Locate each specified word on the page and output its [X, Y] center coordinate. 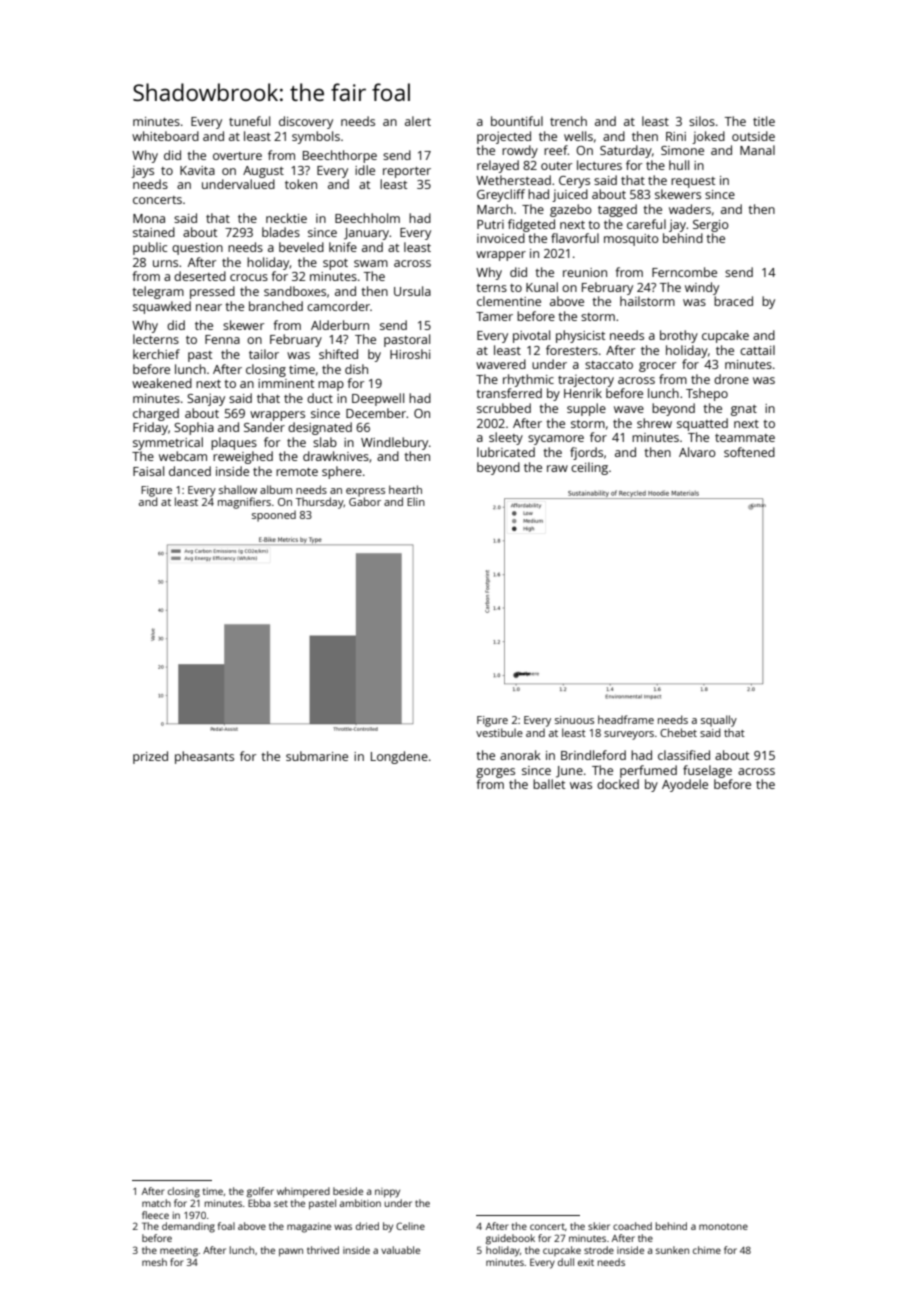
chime [707, 1250]
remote [297, 472]
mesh [154, 1262]
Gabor [365, 501]
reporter [407, 172]
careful [646, 224]
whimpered [303, 1192]
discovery [306, 122]
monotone [723, 1226]
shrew [654, 423]
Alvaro [697, 452]
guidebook [510, 1239]
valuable [400, 1250]
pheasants [204, 757]
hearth [405, 489]
